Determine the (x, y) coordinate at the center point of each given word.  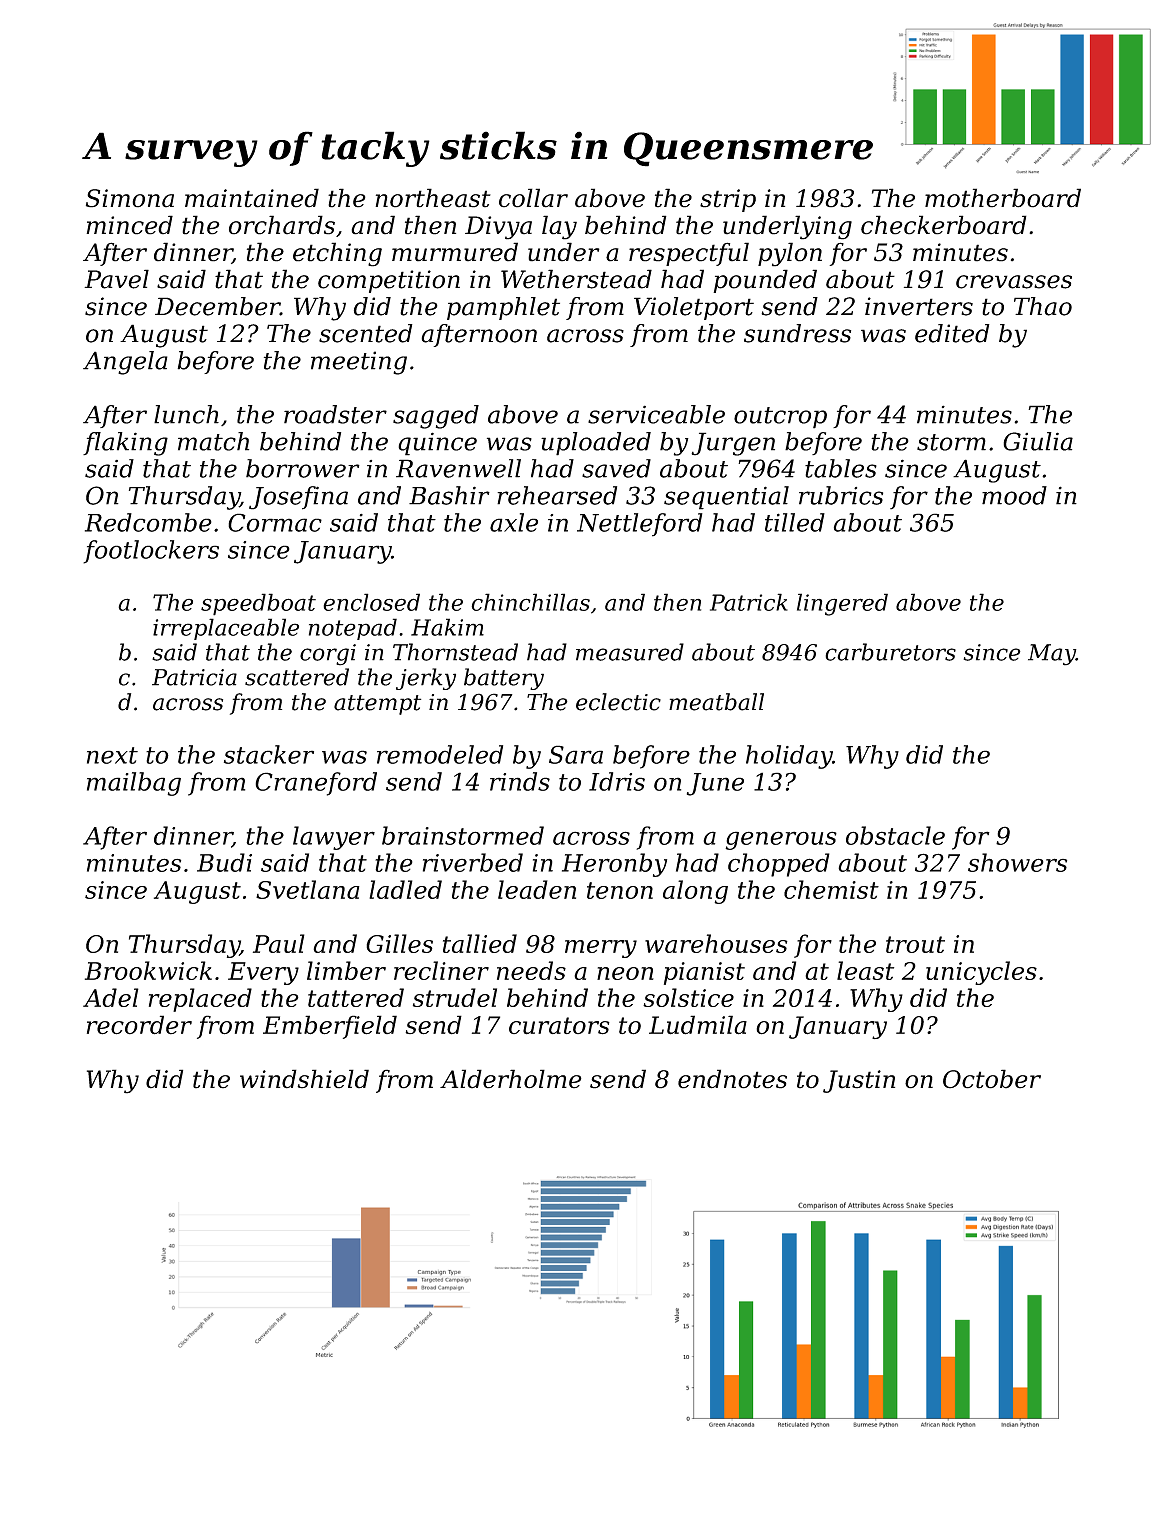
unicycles (981, 973)
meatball (716, 702)
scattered (297, 677)
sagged (436, 417)
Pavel (116, 279)
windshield (304, 1079)
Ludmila (698, 1025)
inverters (919, 306)
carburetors (890, 652)
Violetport (694, 308)
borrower (303, 468)
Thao (1043, 306)
